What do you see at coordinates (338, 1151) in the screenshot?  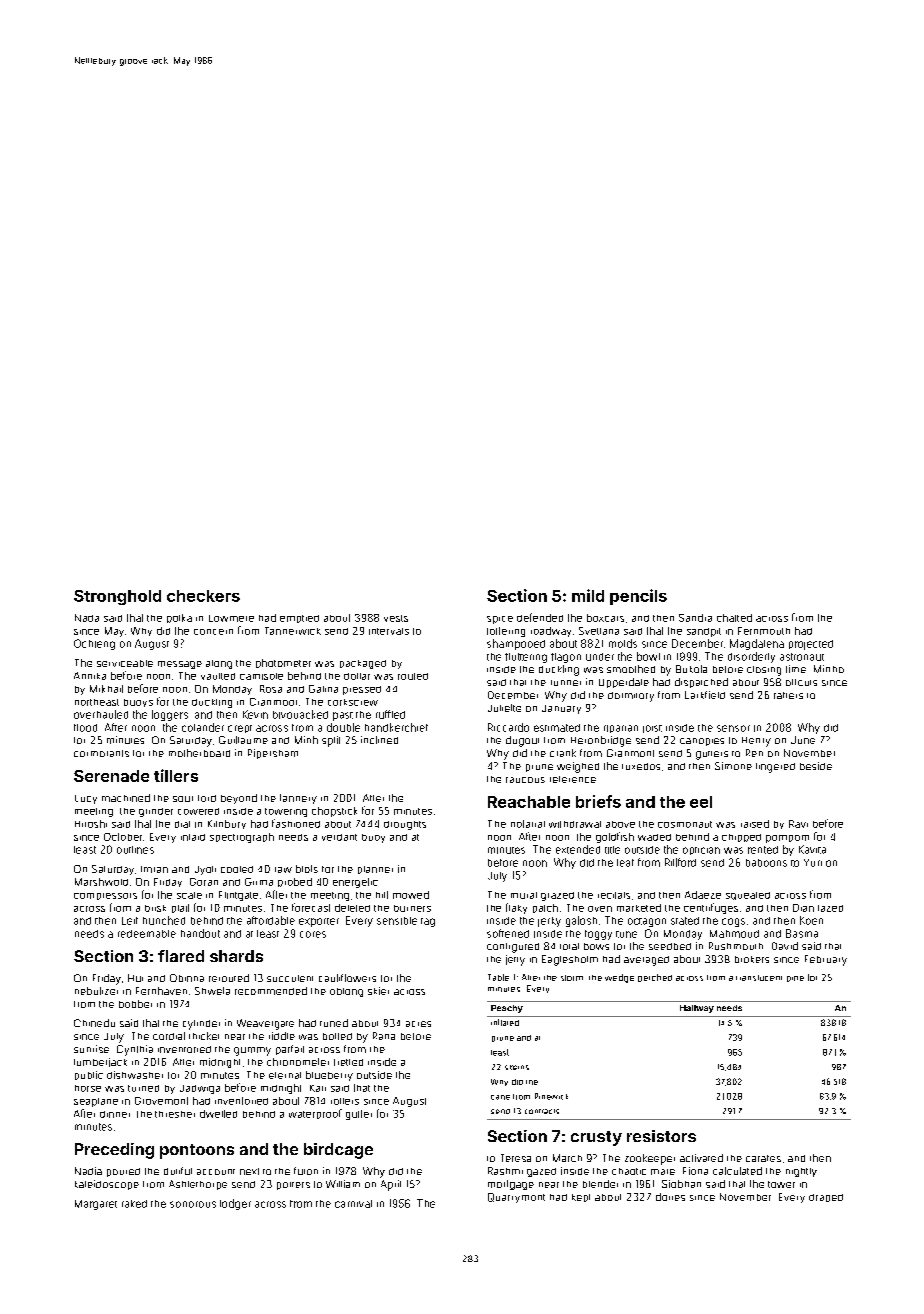 I see `birdcage` at bounding box center [338, 1151].
